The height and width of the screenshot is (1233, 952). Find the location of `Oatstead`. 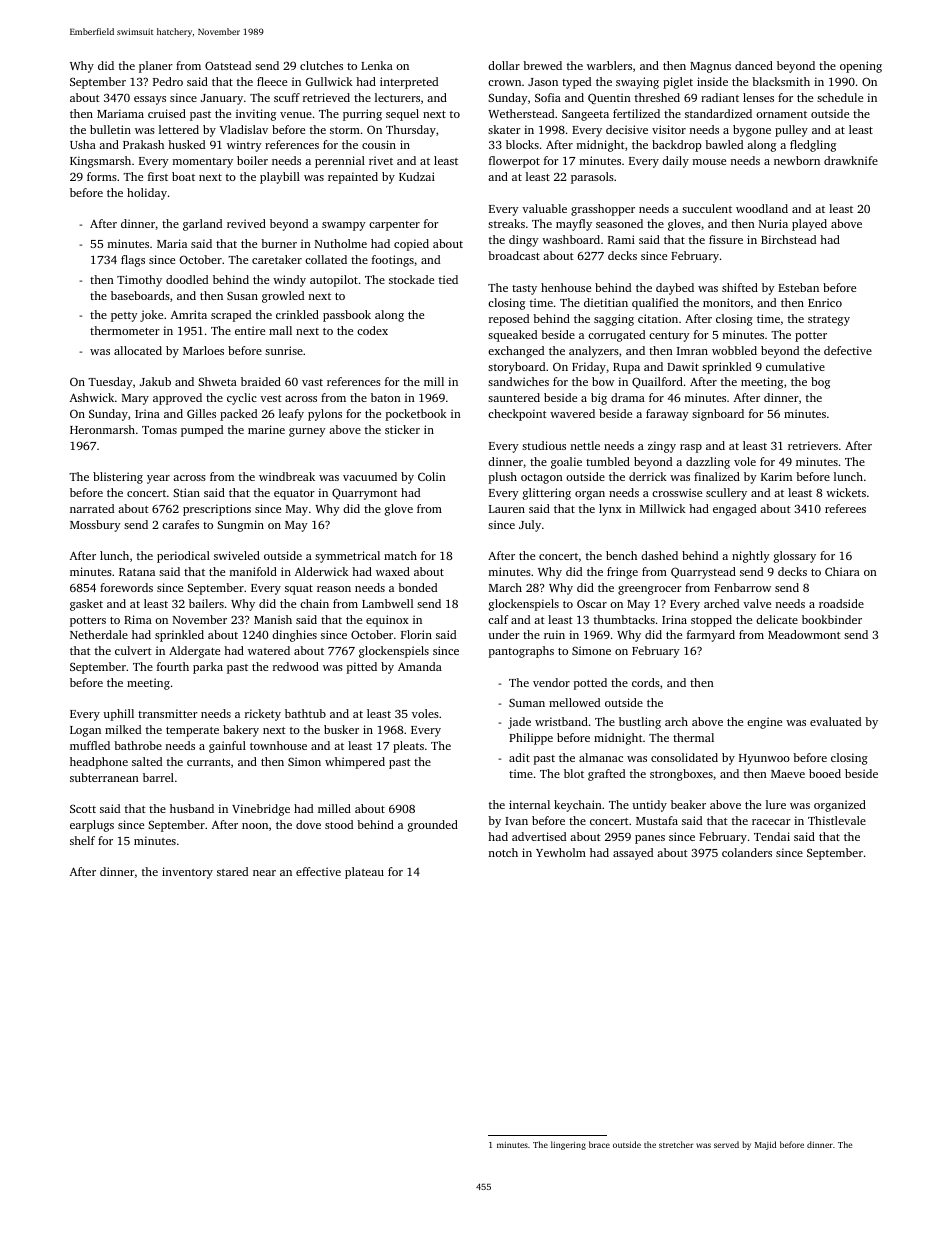

Oatstead is located at coordinates (228, 65).
